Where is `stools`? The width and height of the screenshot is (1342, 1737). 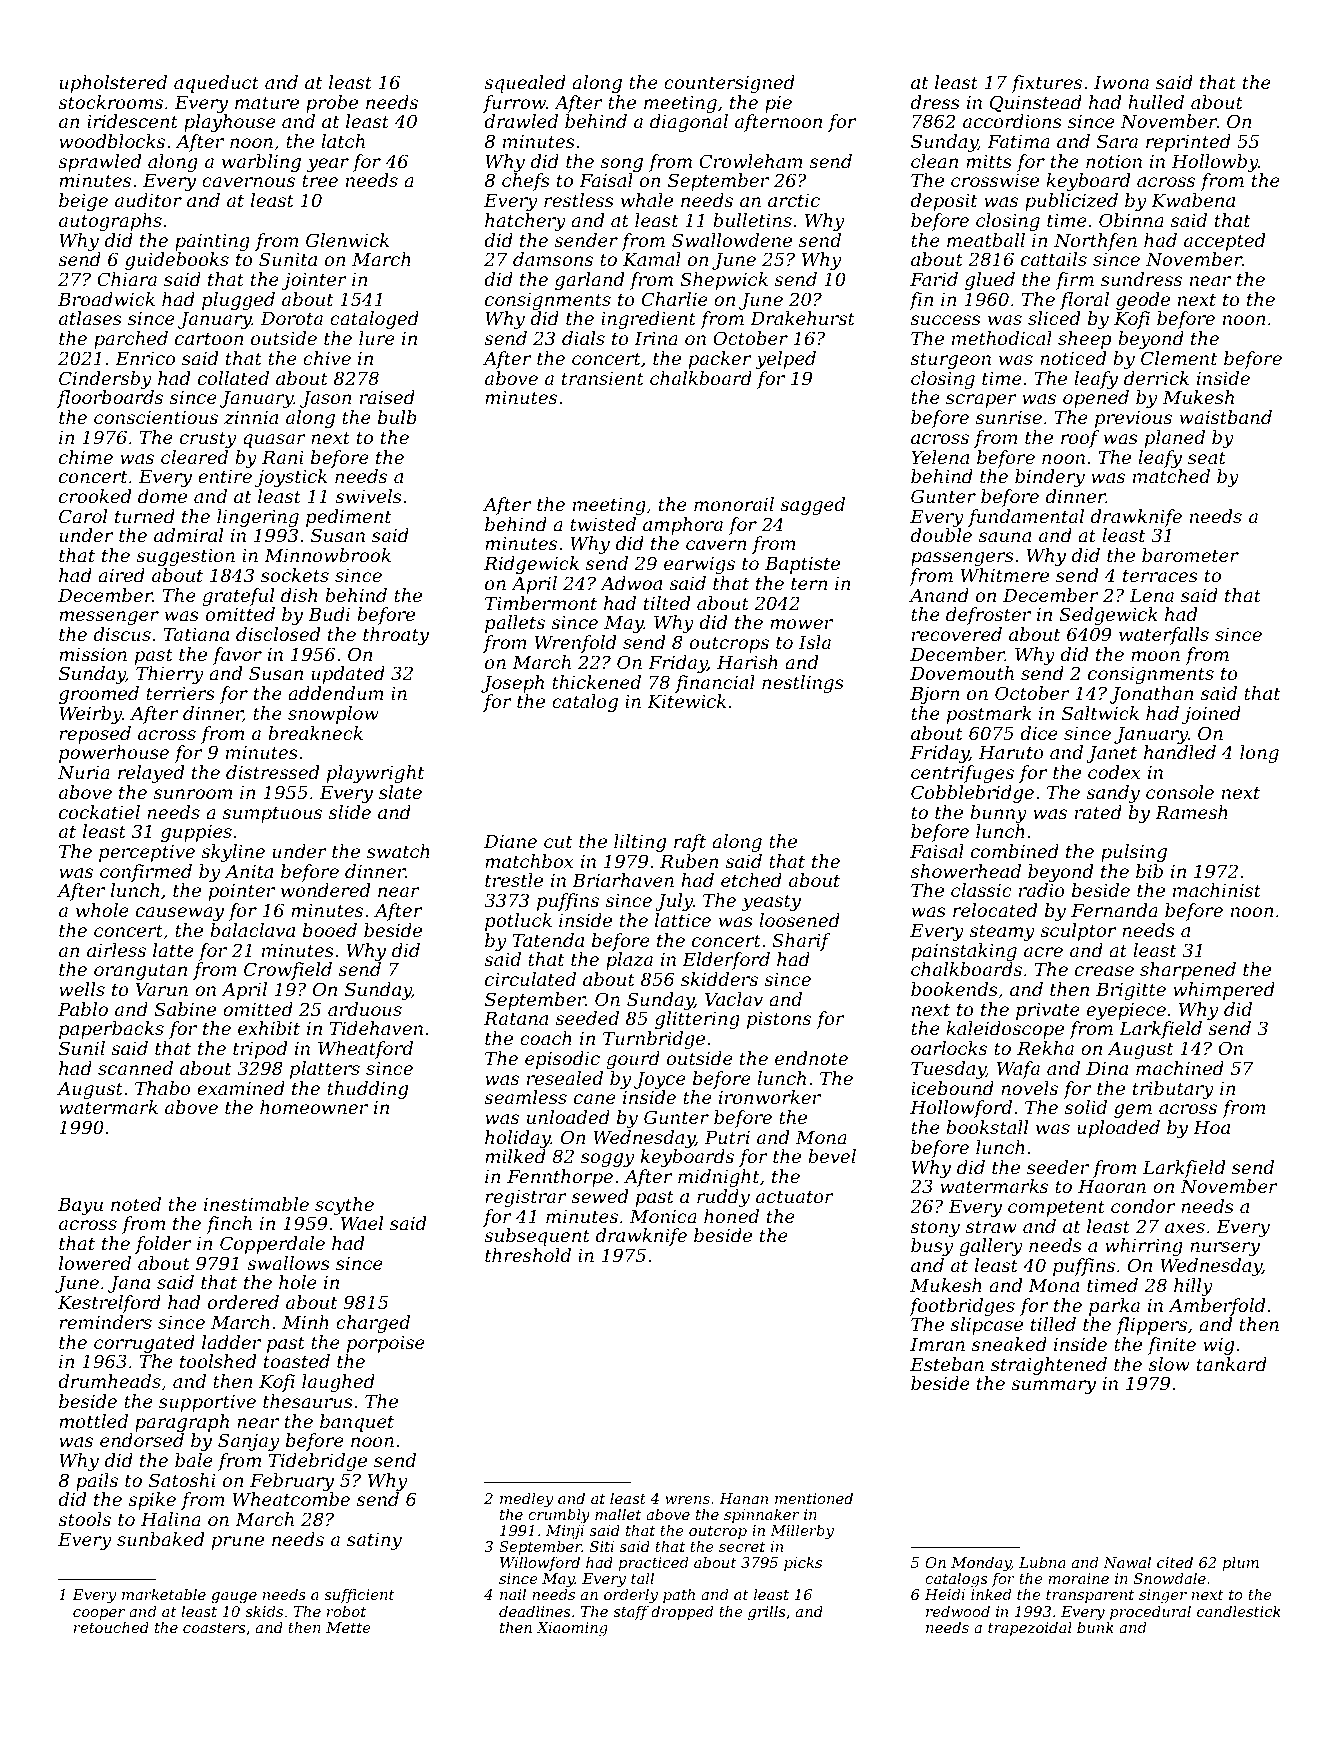 stools is located at coordinates (84, 1519).
